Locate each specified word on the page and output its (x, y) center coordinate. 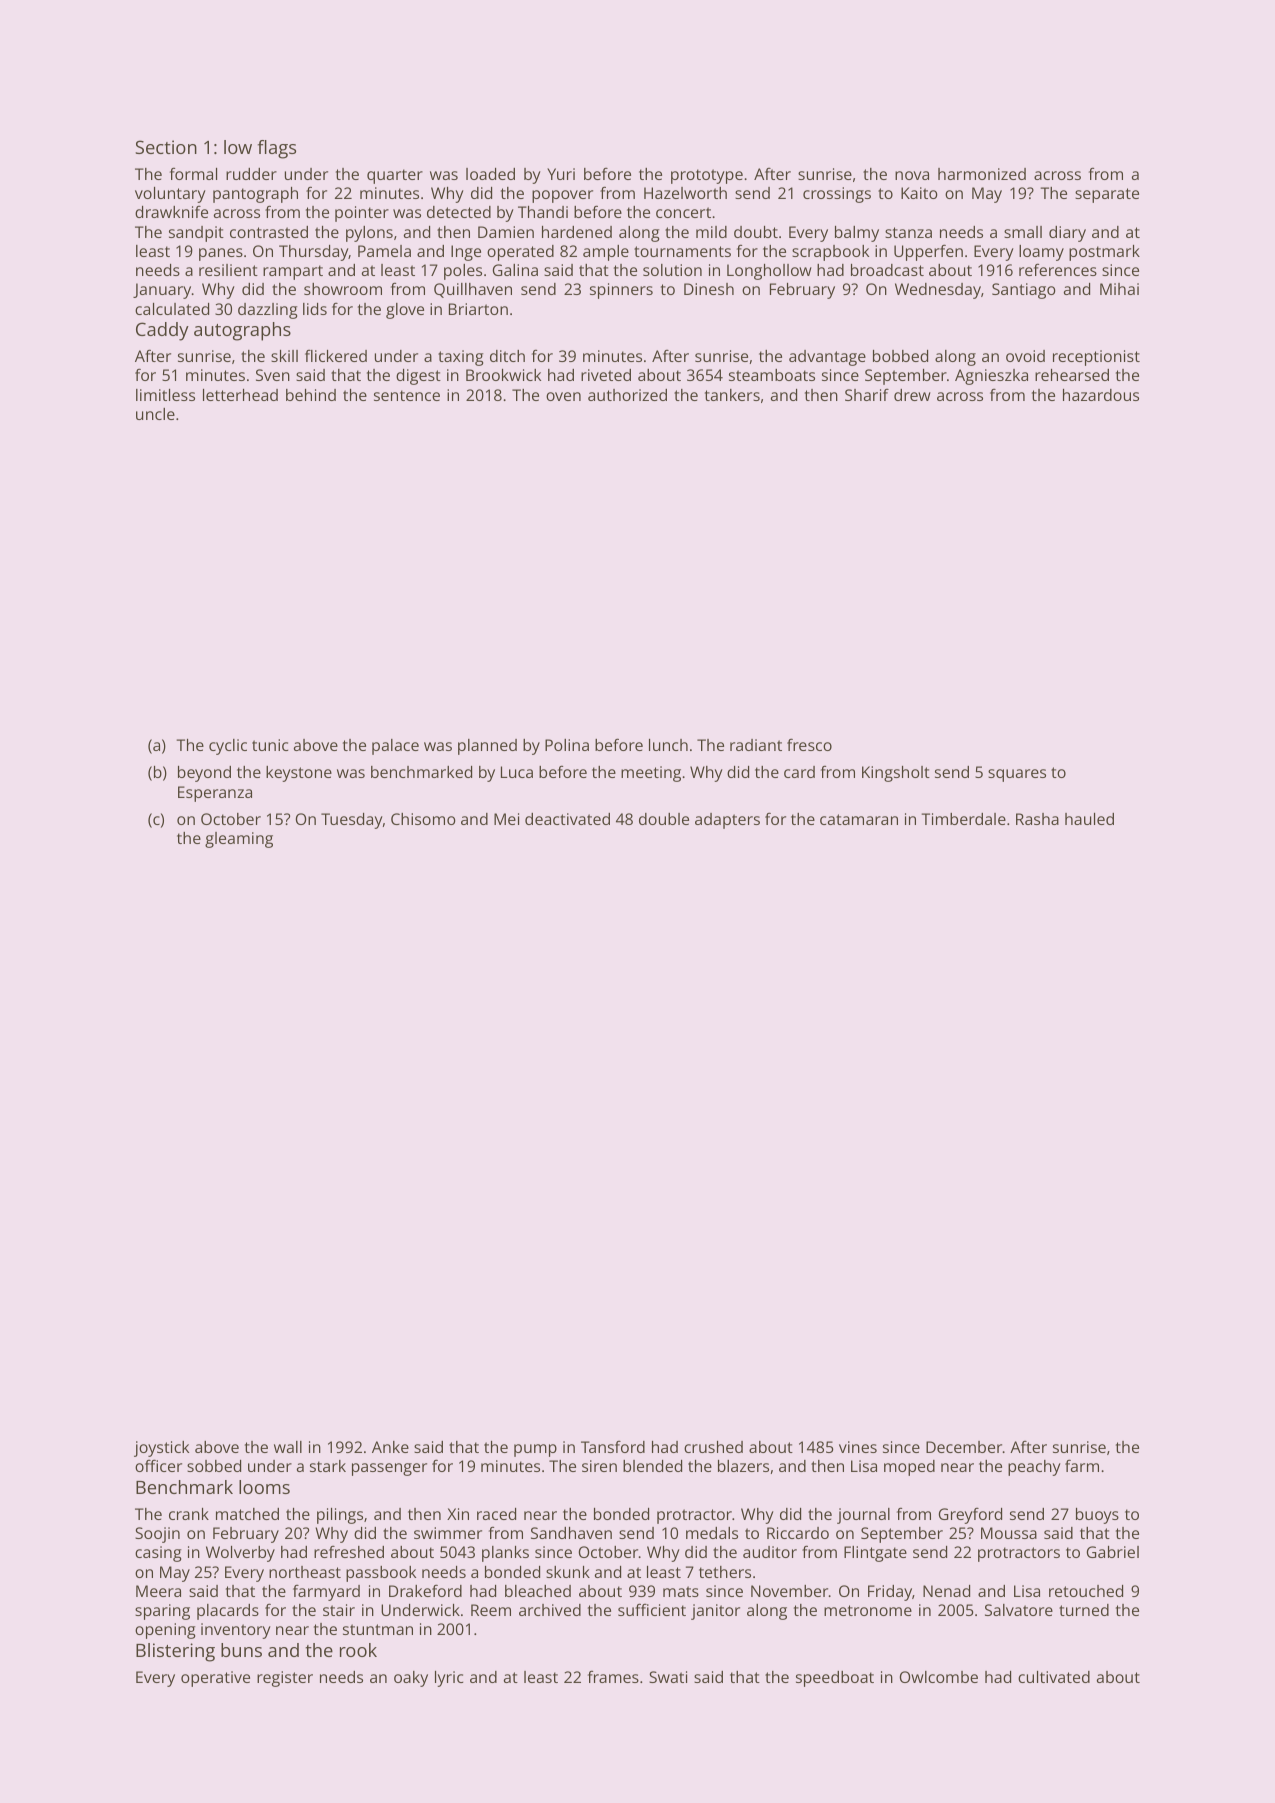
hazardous (1101, 395)
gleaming (239, 840)
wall (288, 1447)
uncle (155, 414)
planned (487, 747)
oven (563, 396)
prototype (707, 176)
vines (858, 1447)
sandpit (196, 234)
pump (535, 1450)
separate (1107, 195)
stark (328, 1466)
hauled (1089, 819)
